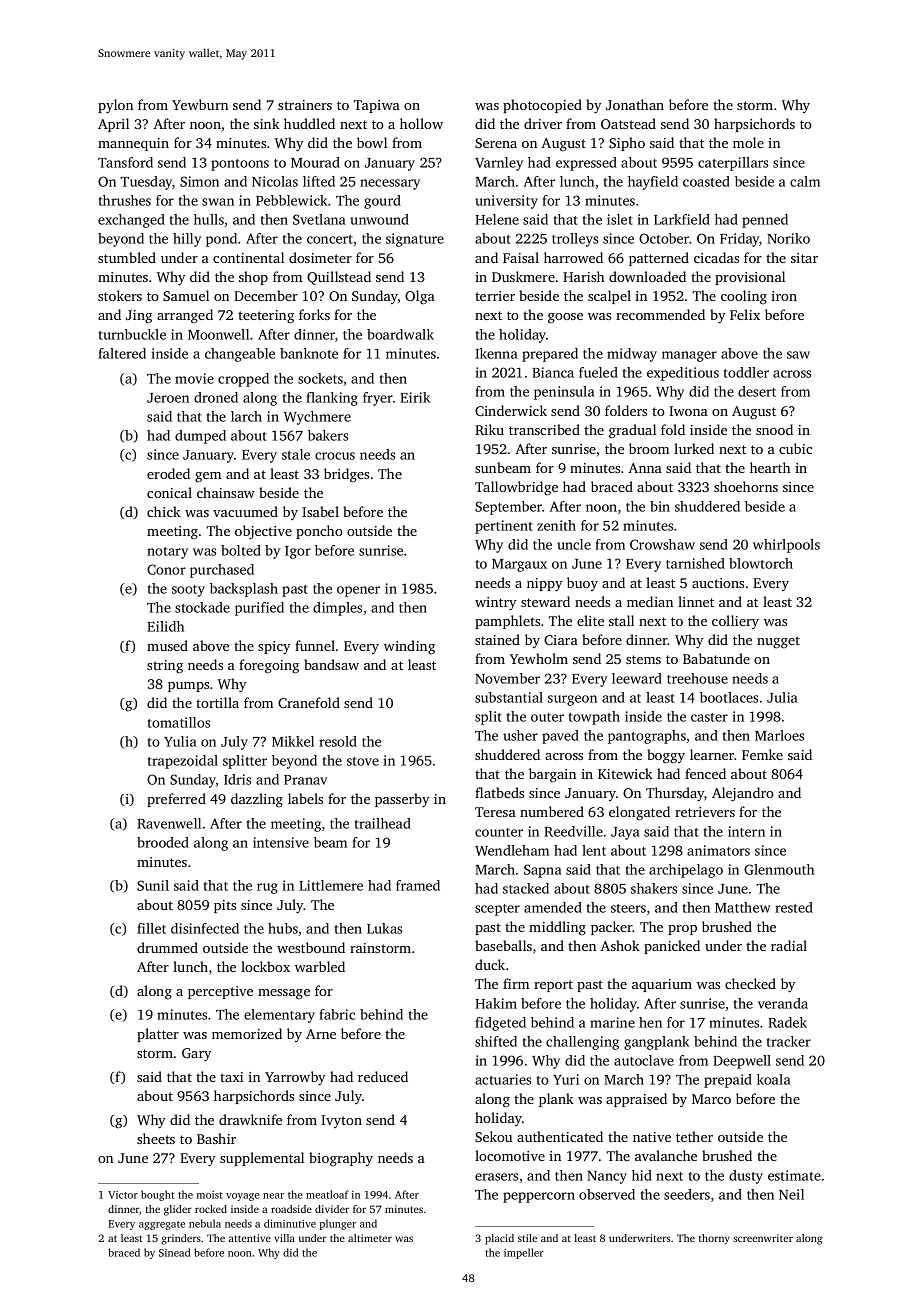 The height and width of the document is (1308, 924). What do you see at coordinates (376, 106) in the document?
I see `Tapiwa` at bounding box center [376, 106].
